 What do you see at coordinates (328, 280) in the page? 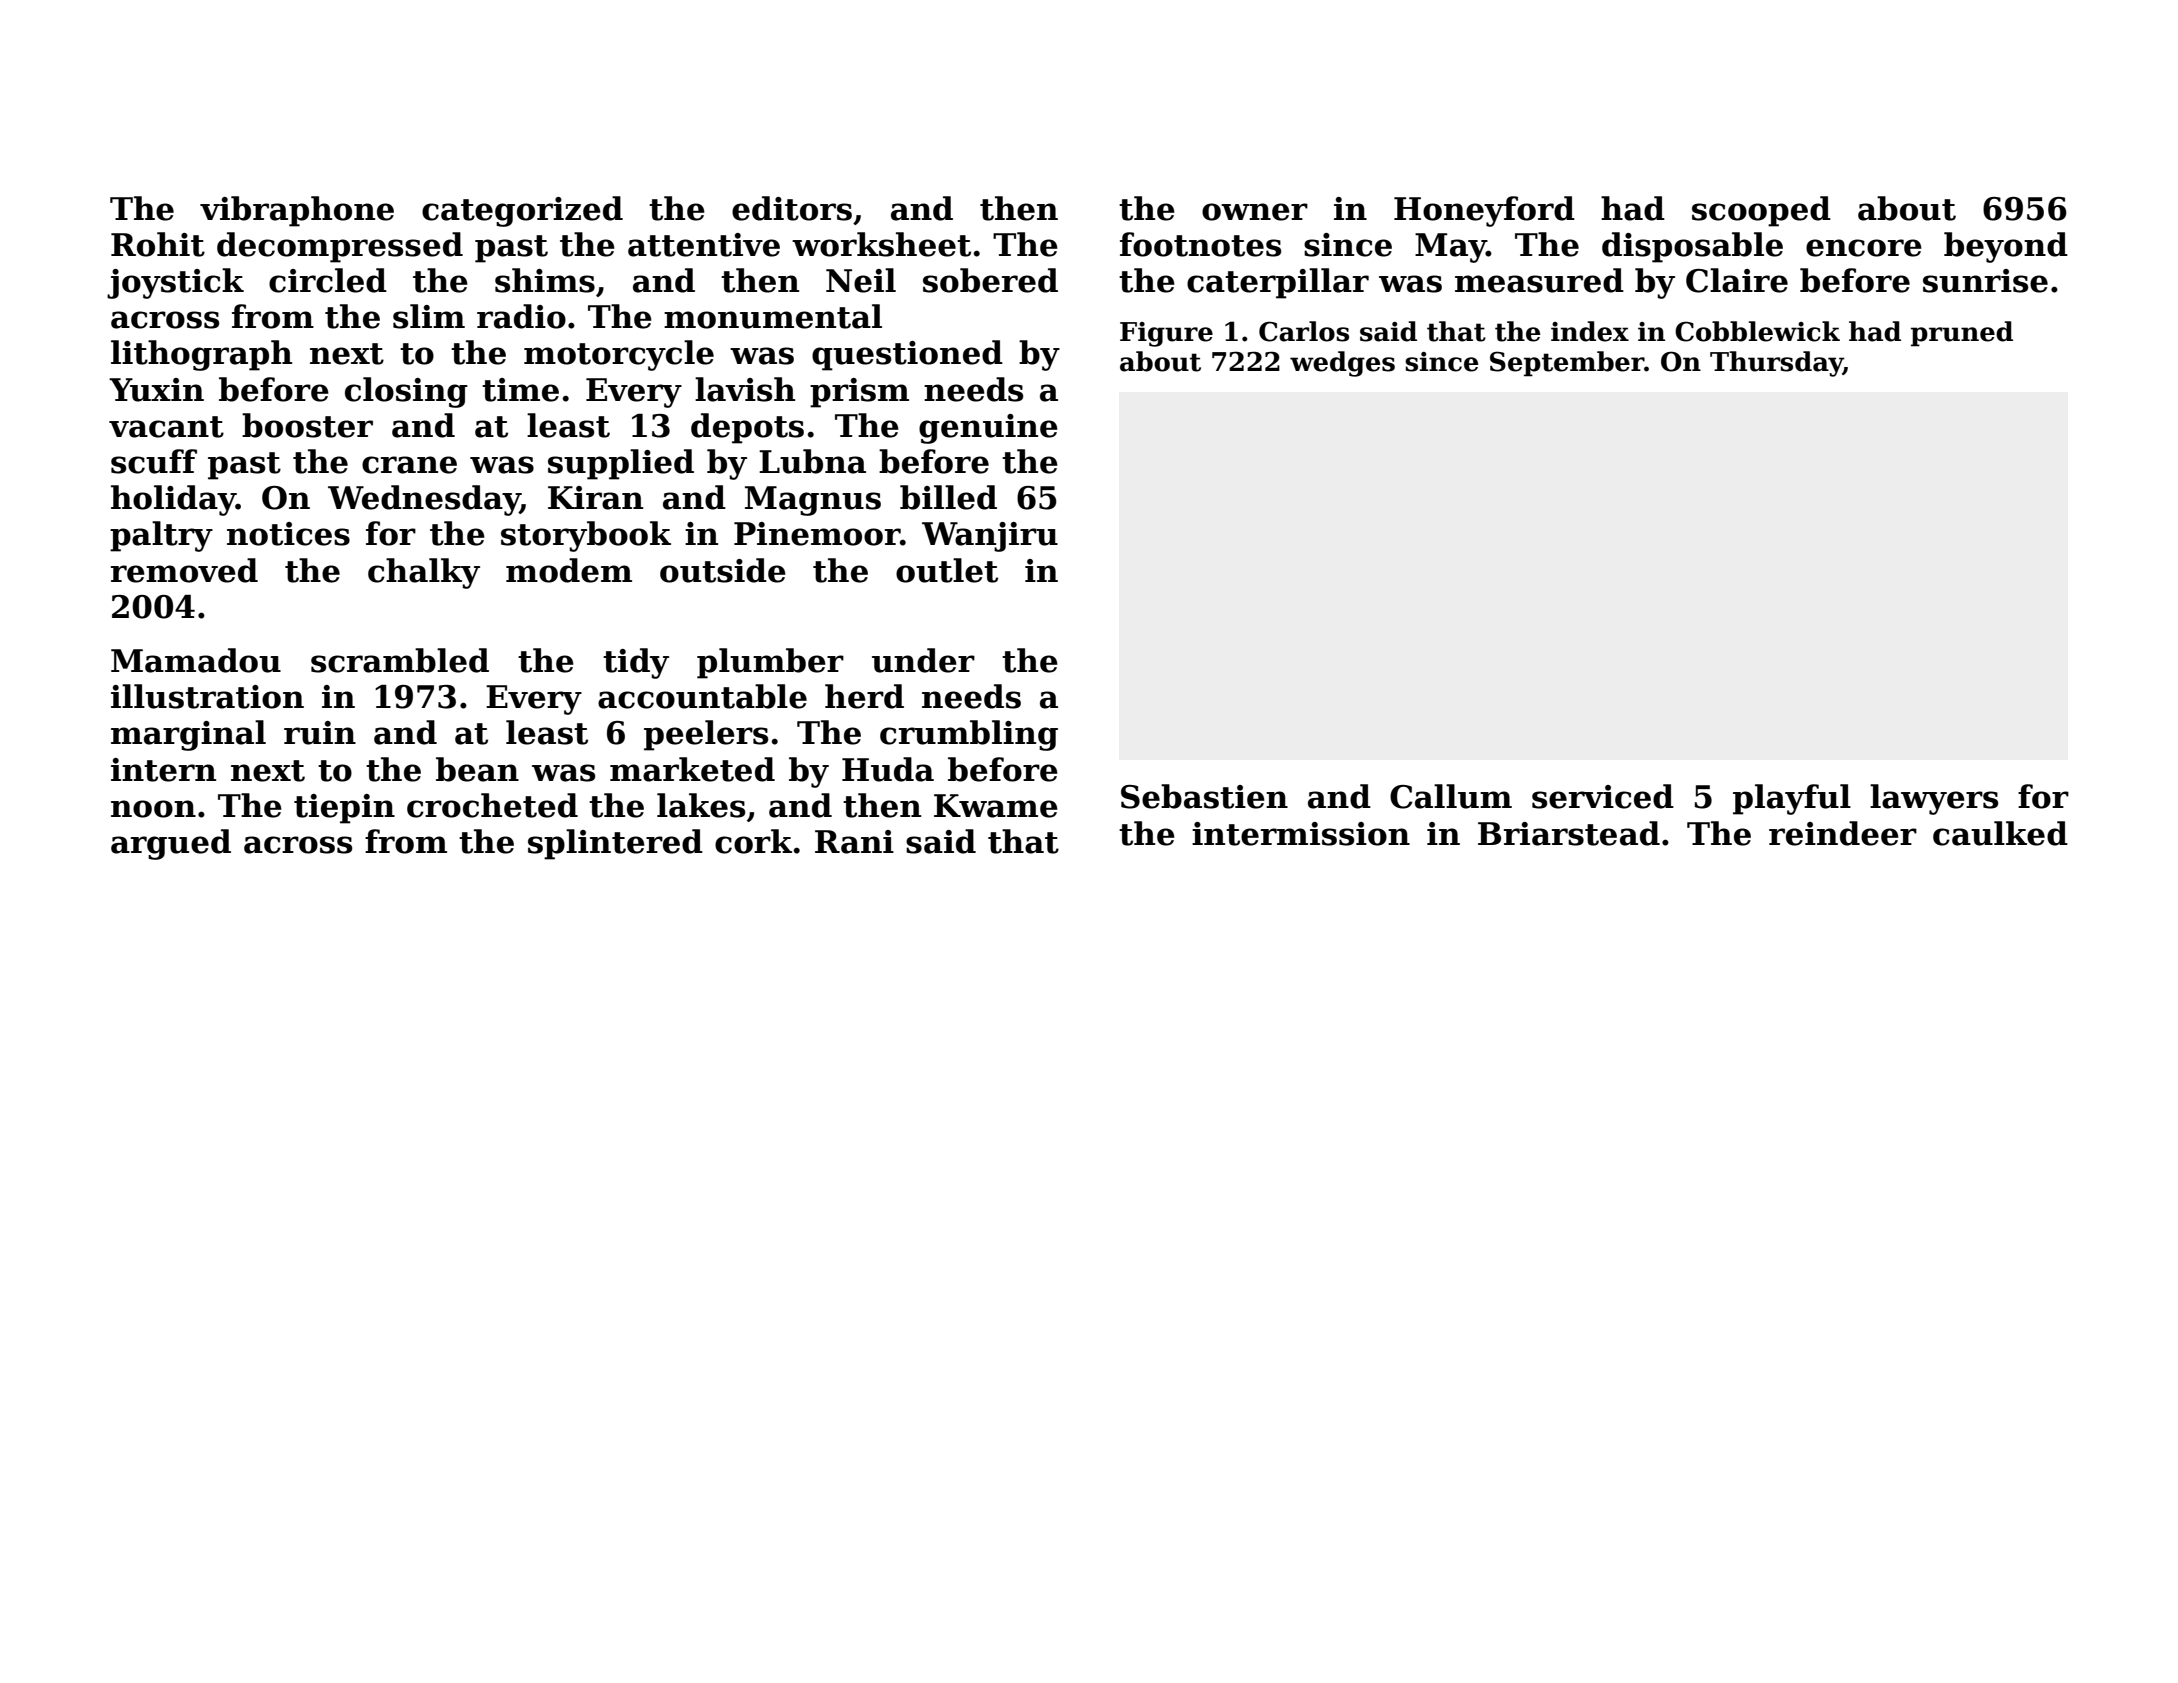
I see `circled` at bounding box center [328, 280].
